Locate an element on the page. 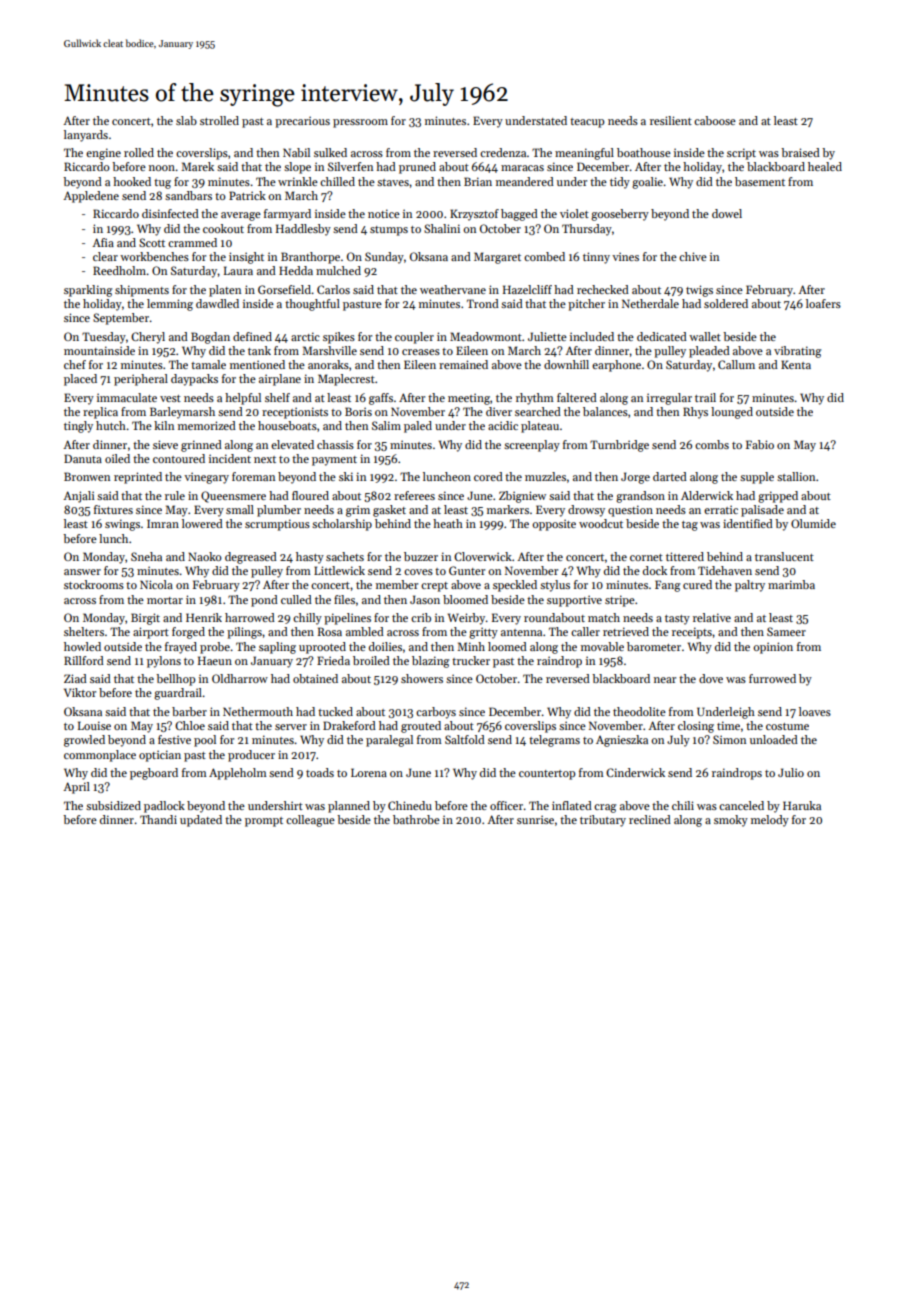  slab is located at coordinates (186, 120).
